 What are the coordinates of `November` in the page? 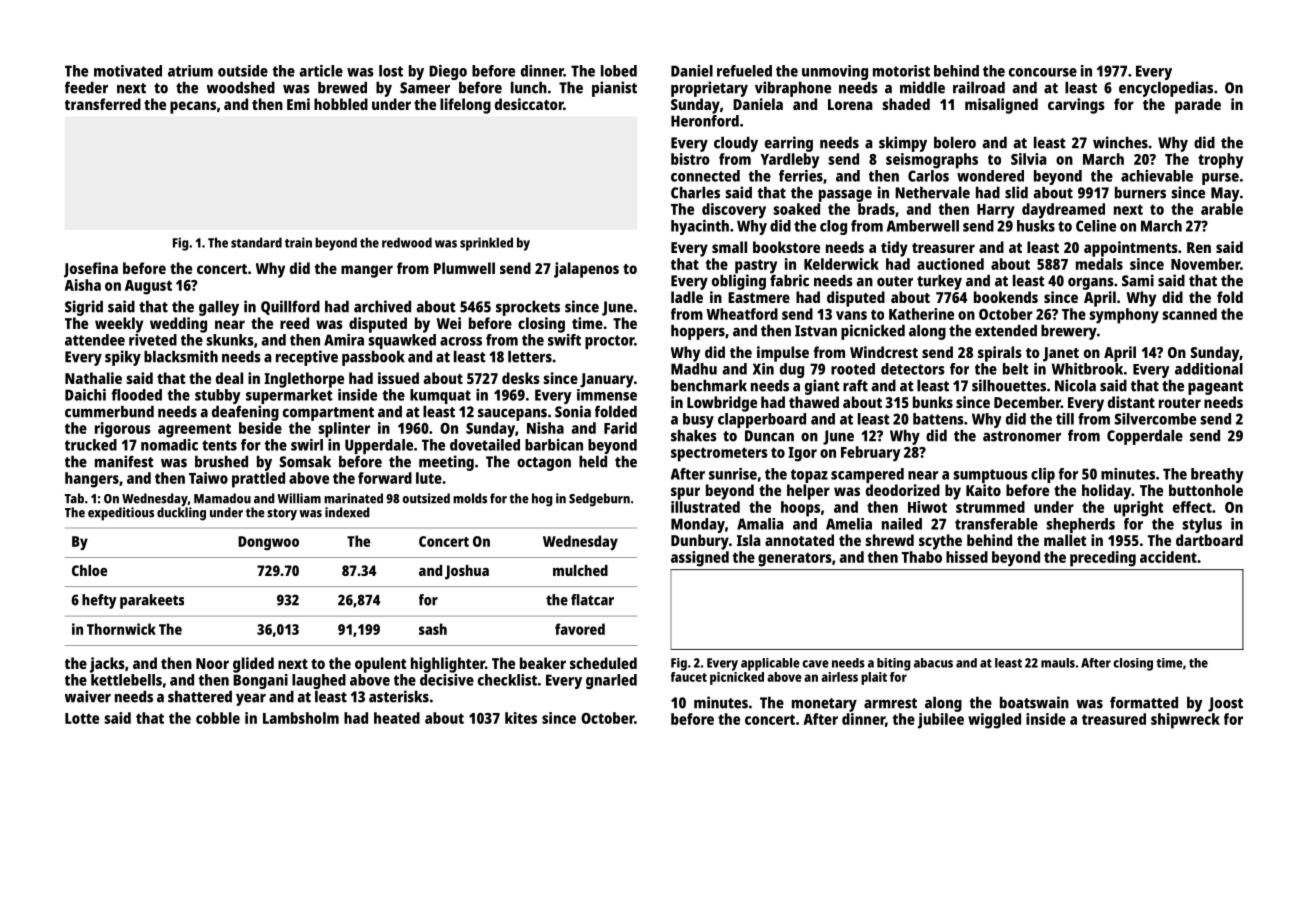 It's located at (1205, 264).
